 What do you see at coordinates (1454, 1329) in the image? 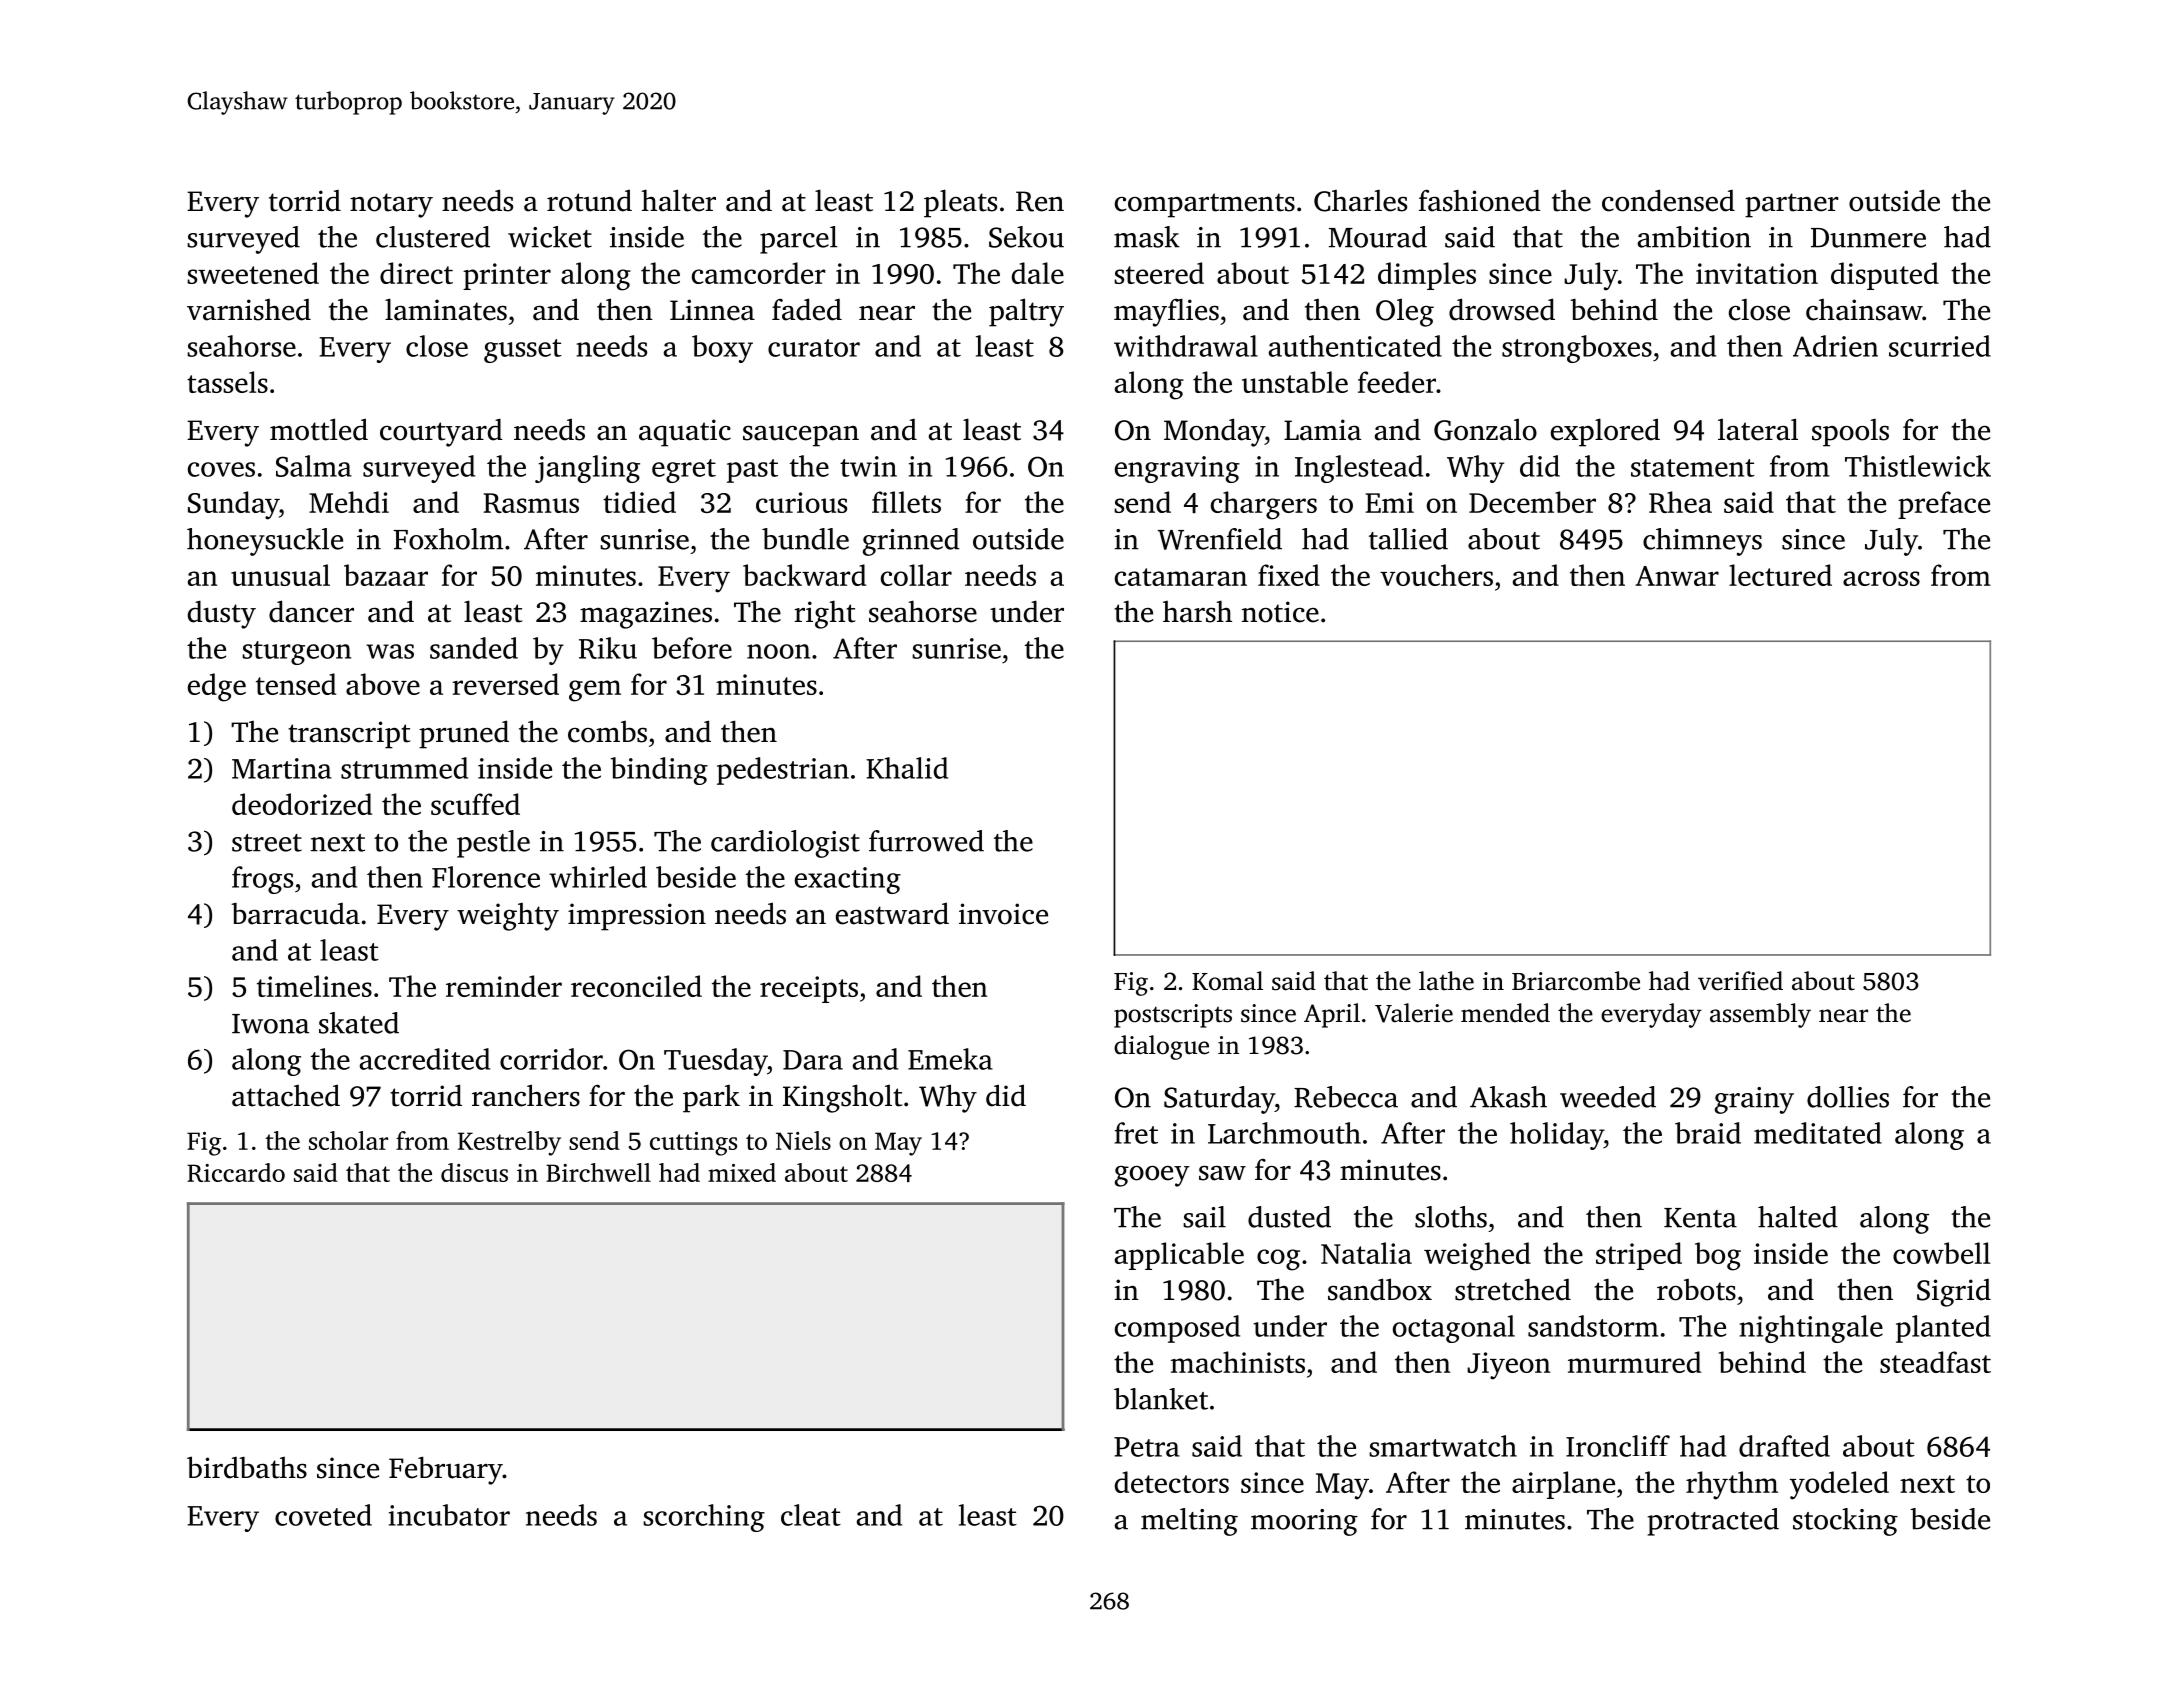
I see `octagonal` at bounding box center [1454, 1329].
